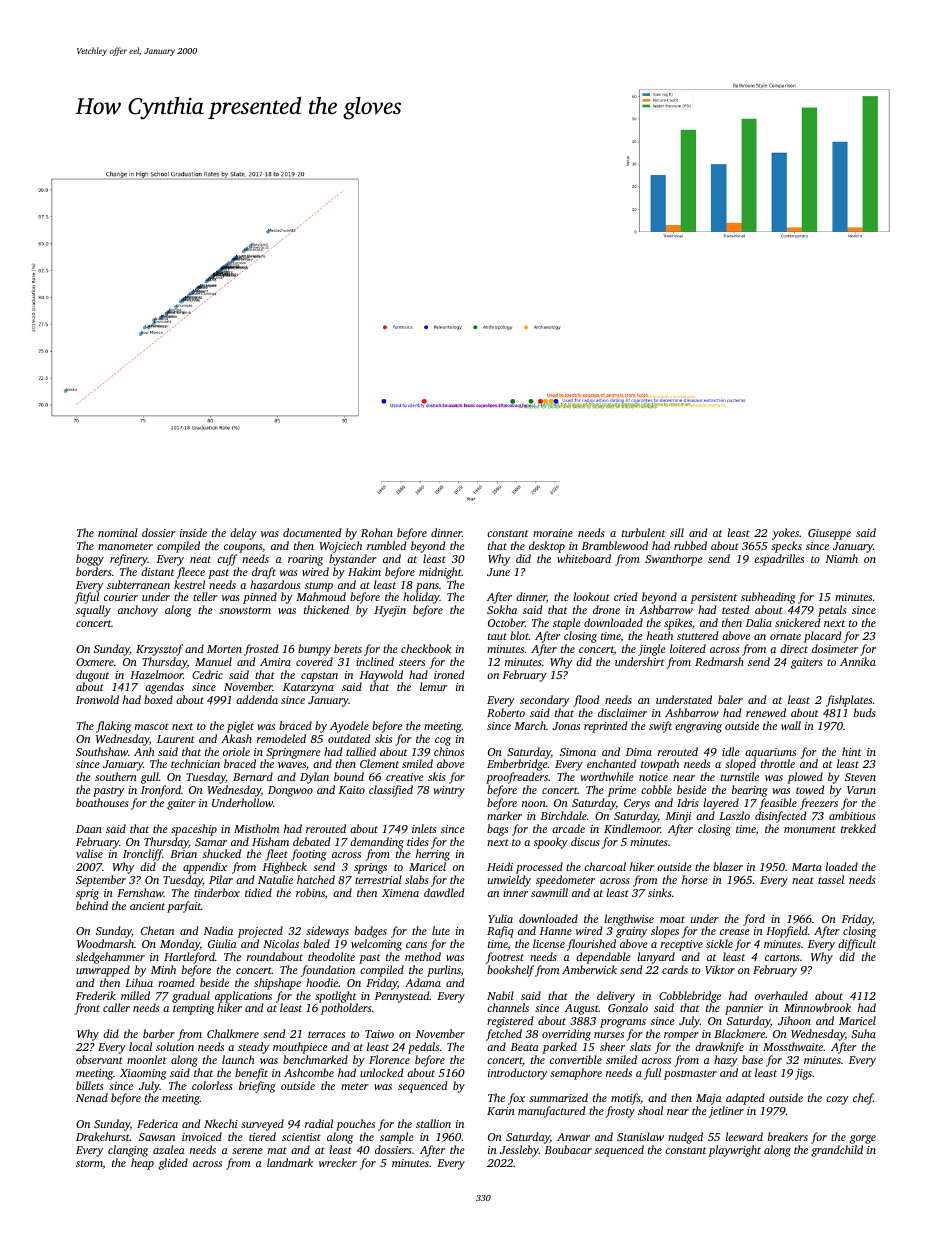  I want to click on Nkechi, so click(221, 1123).
